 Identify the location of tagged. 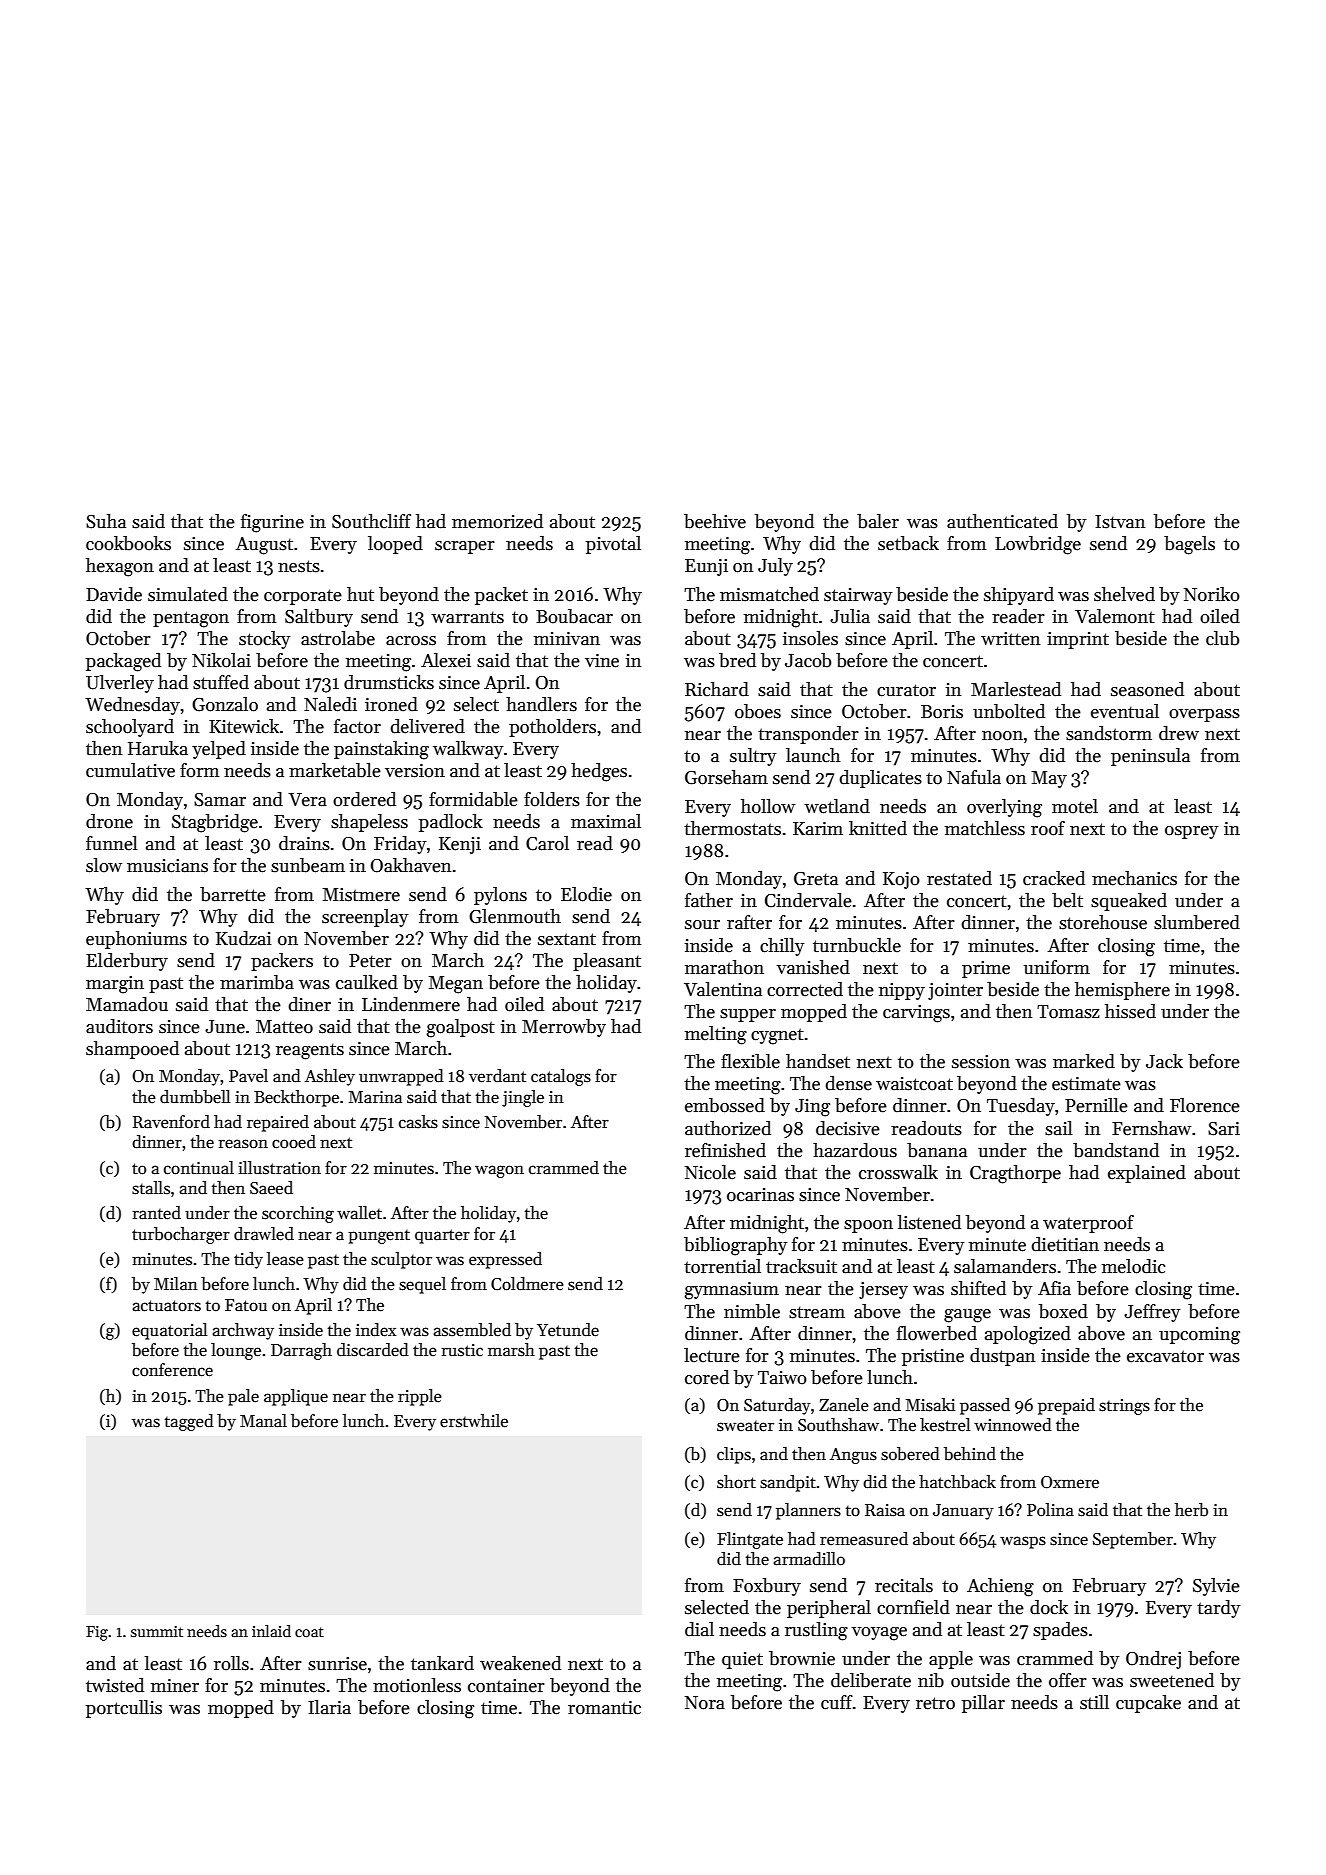
(189, 1422).
